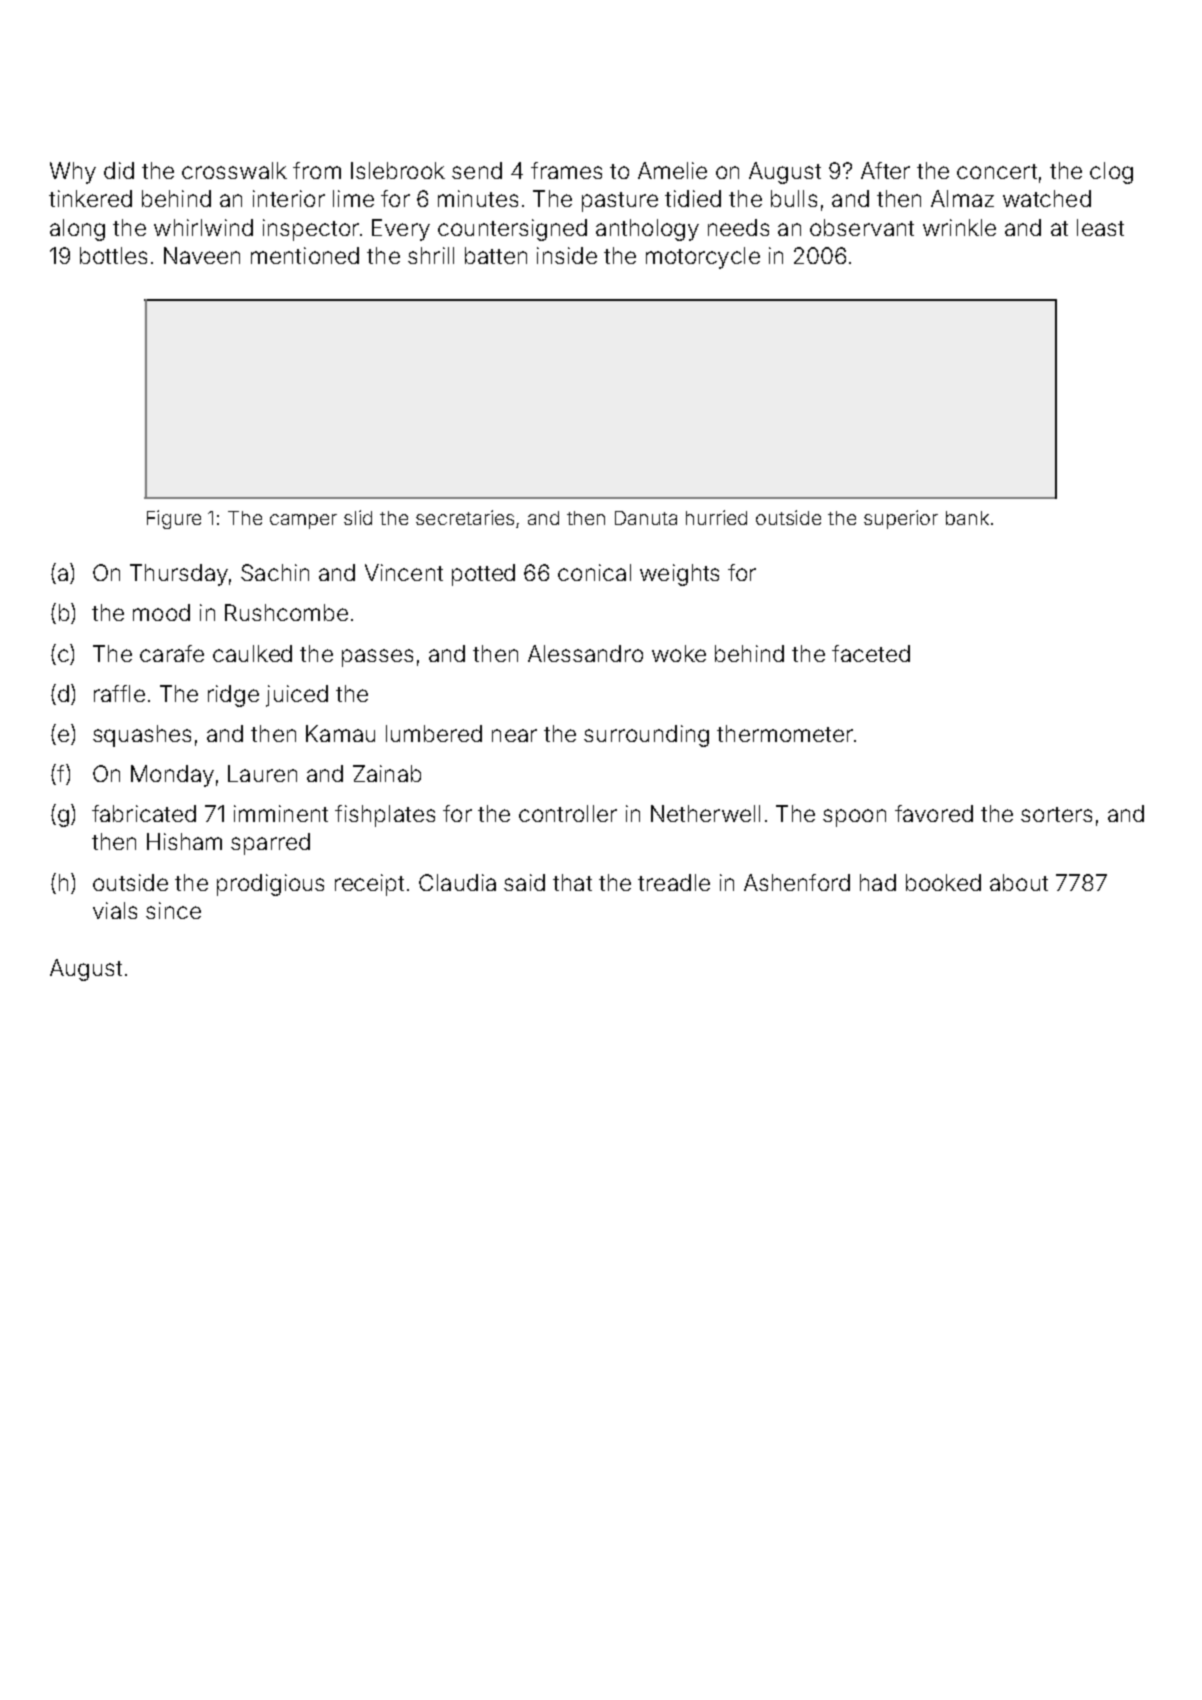 This document has height=1700, width=1202. I want to click on whirlwind, so click(203, 227).
